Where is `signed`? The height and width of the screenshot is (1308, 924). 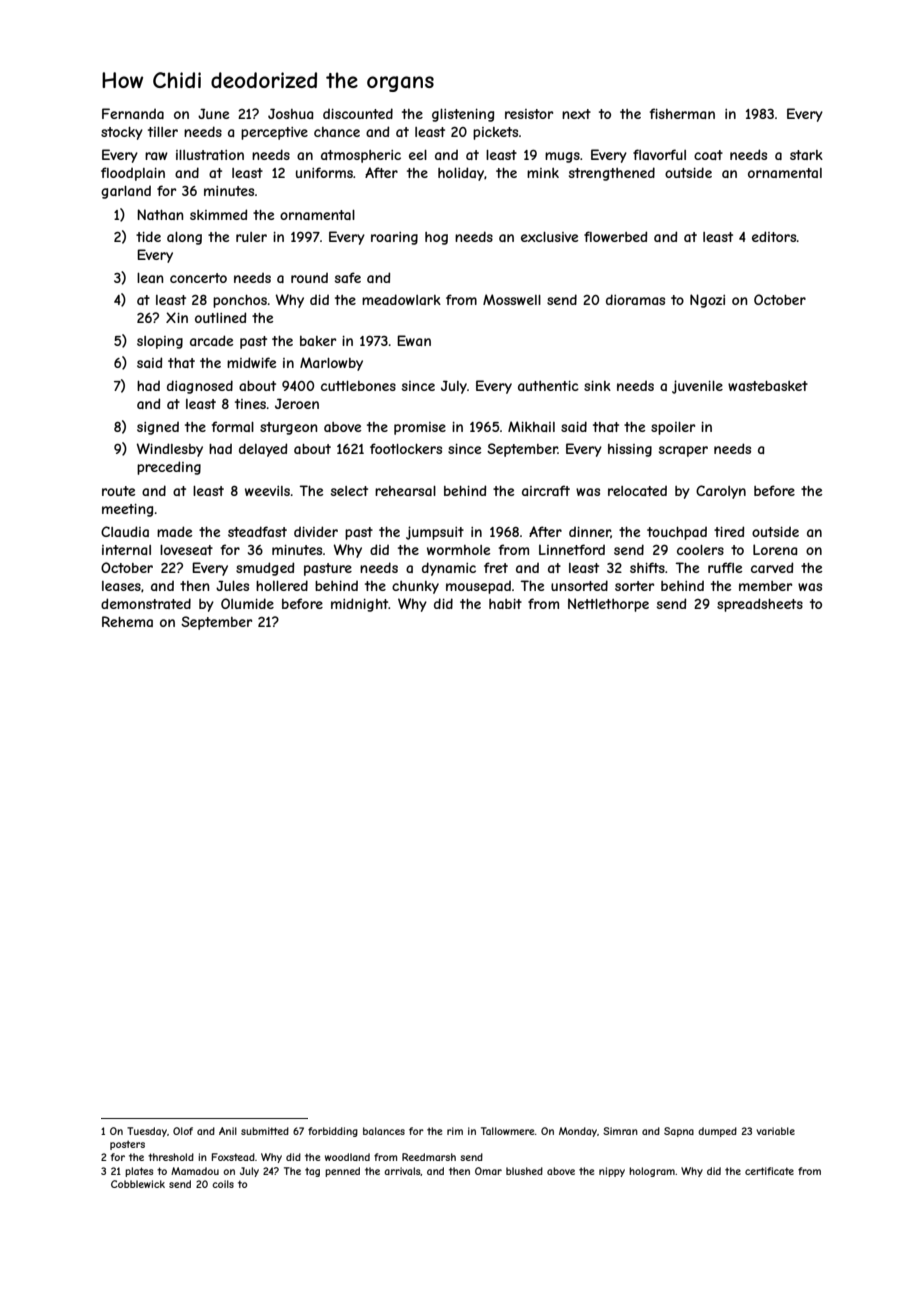 signed is located at coordinates (158, 428).
